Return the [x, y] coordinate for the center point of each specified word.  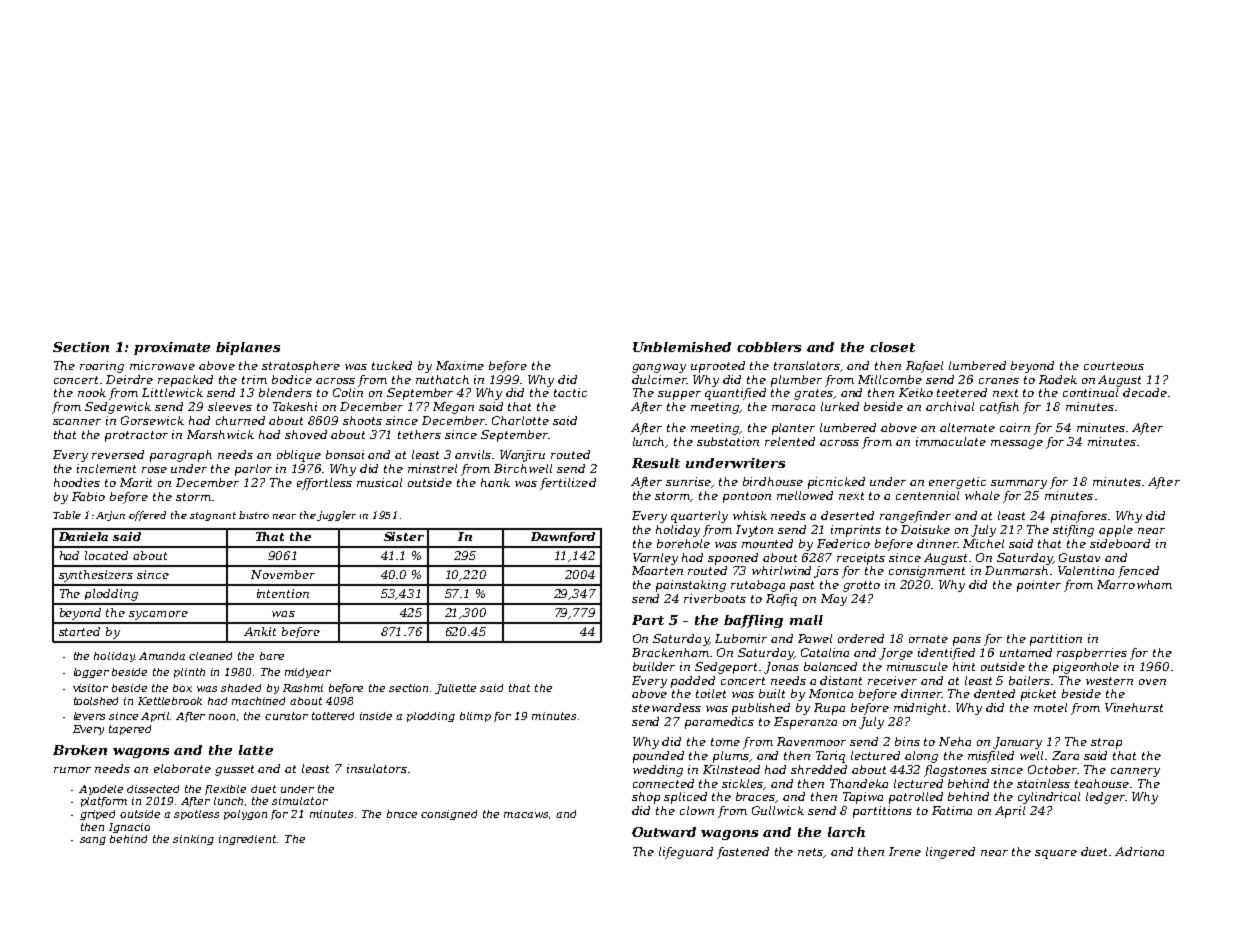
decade [1145, 392]
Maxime [460, 365]
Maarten [657, 570]
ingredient [248, 840]
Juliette [455, 689]
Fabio [88, 496]
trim [254, 379]
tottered [333, 716]
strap [1106, 743]
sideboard [1120, 543]
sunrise [688, 481]
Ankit [260, 631]
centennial [927, 495]
